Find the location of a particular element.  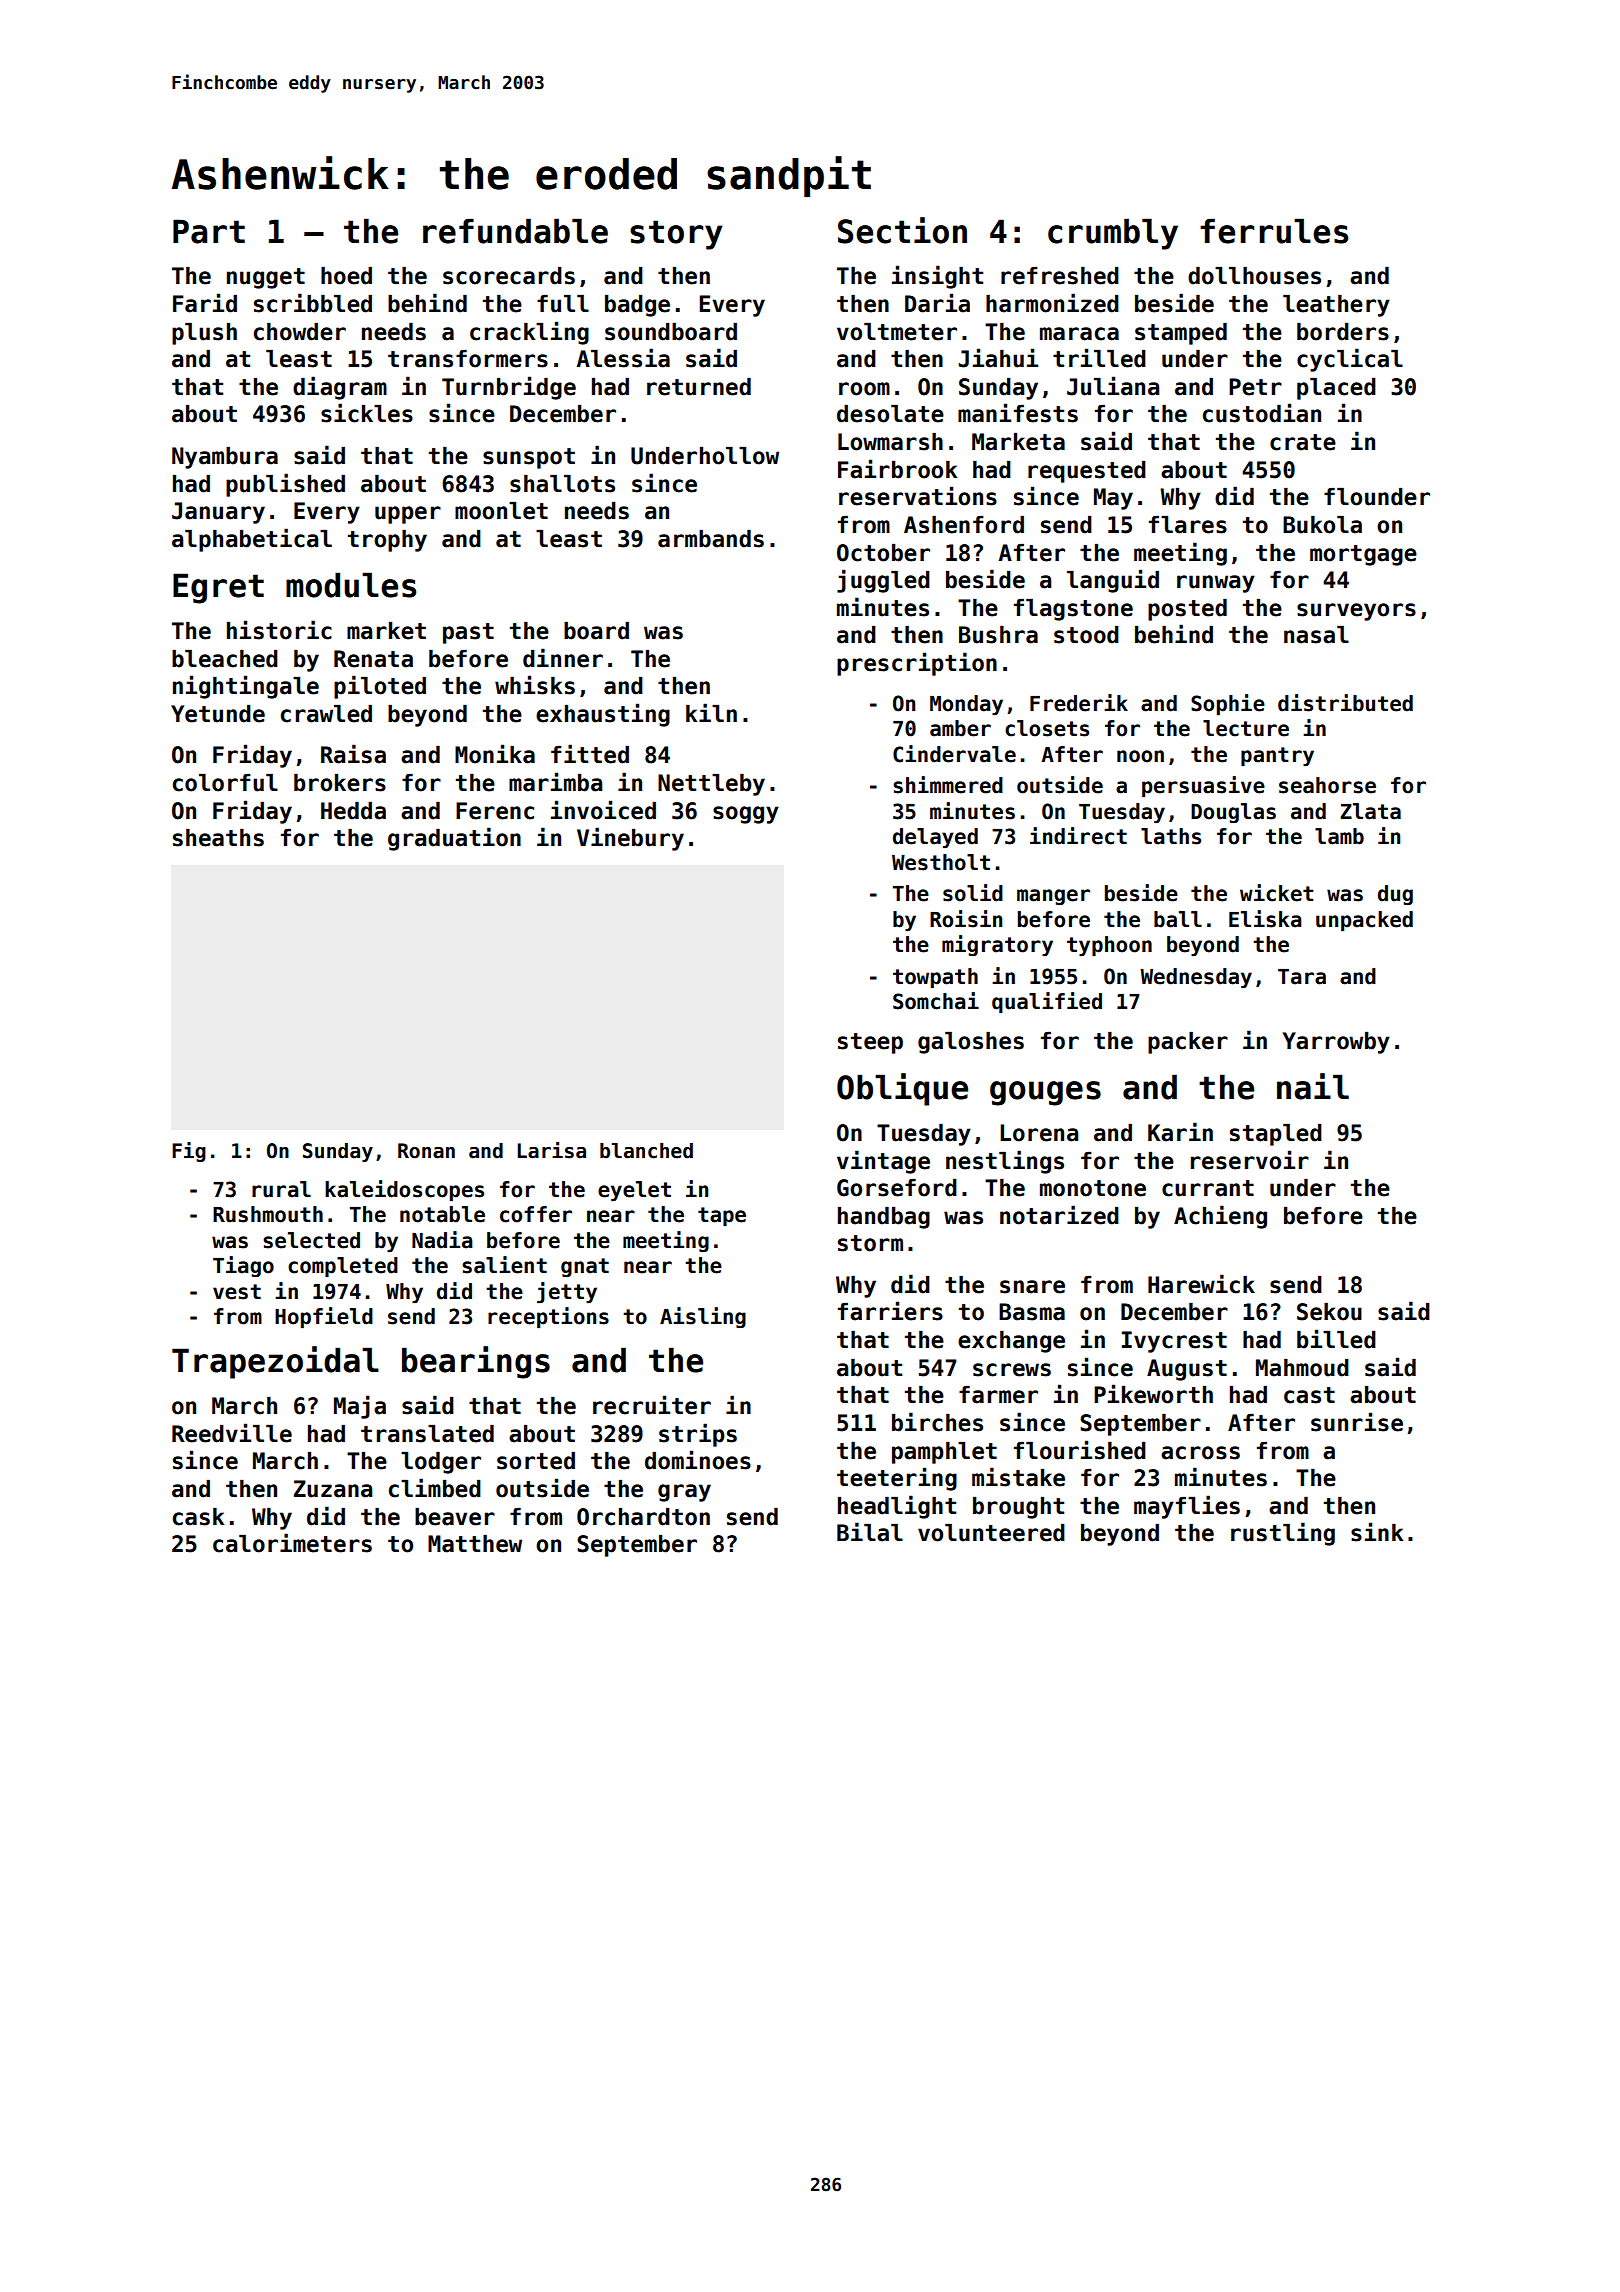

Zlata is located at coordinates (1370, 811).
